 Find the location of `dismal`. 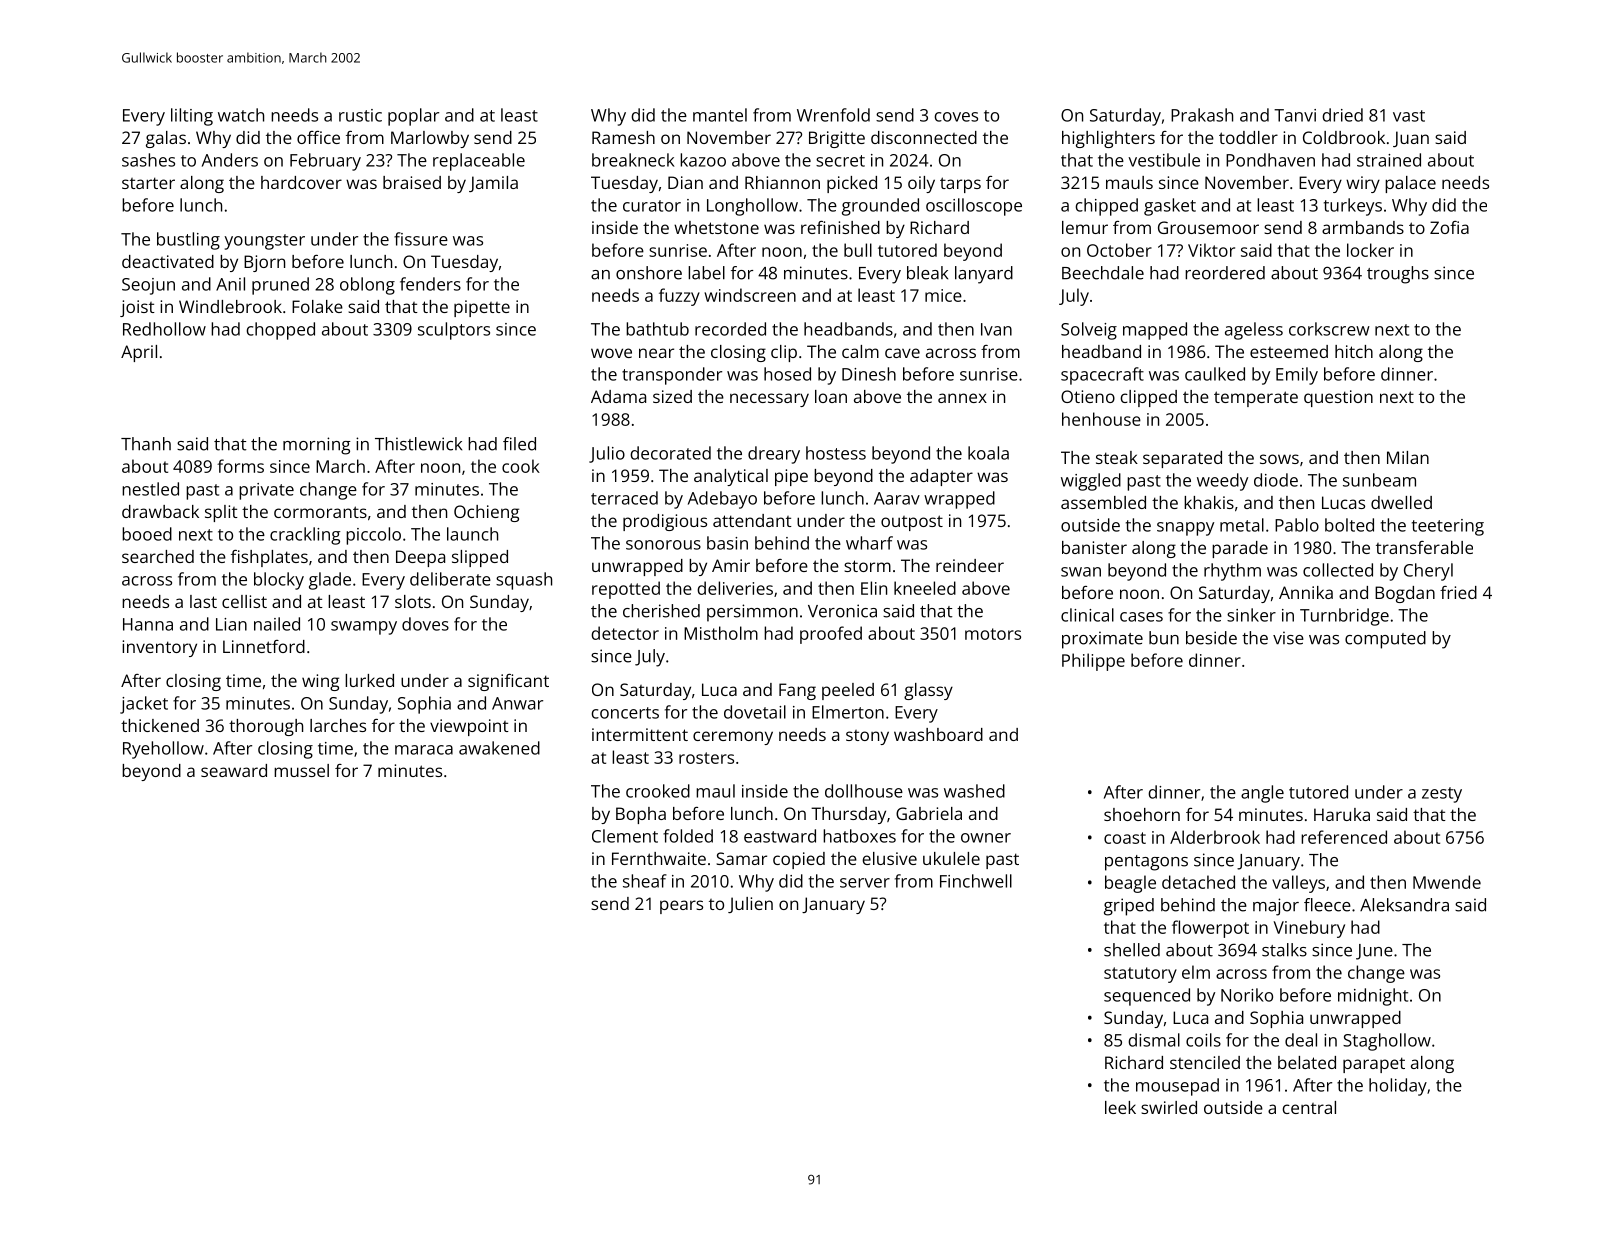

dismal is located at coordinates (1154, 1040).
